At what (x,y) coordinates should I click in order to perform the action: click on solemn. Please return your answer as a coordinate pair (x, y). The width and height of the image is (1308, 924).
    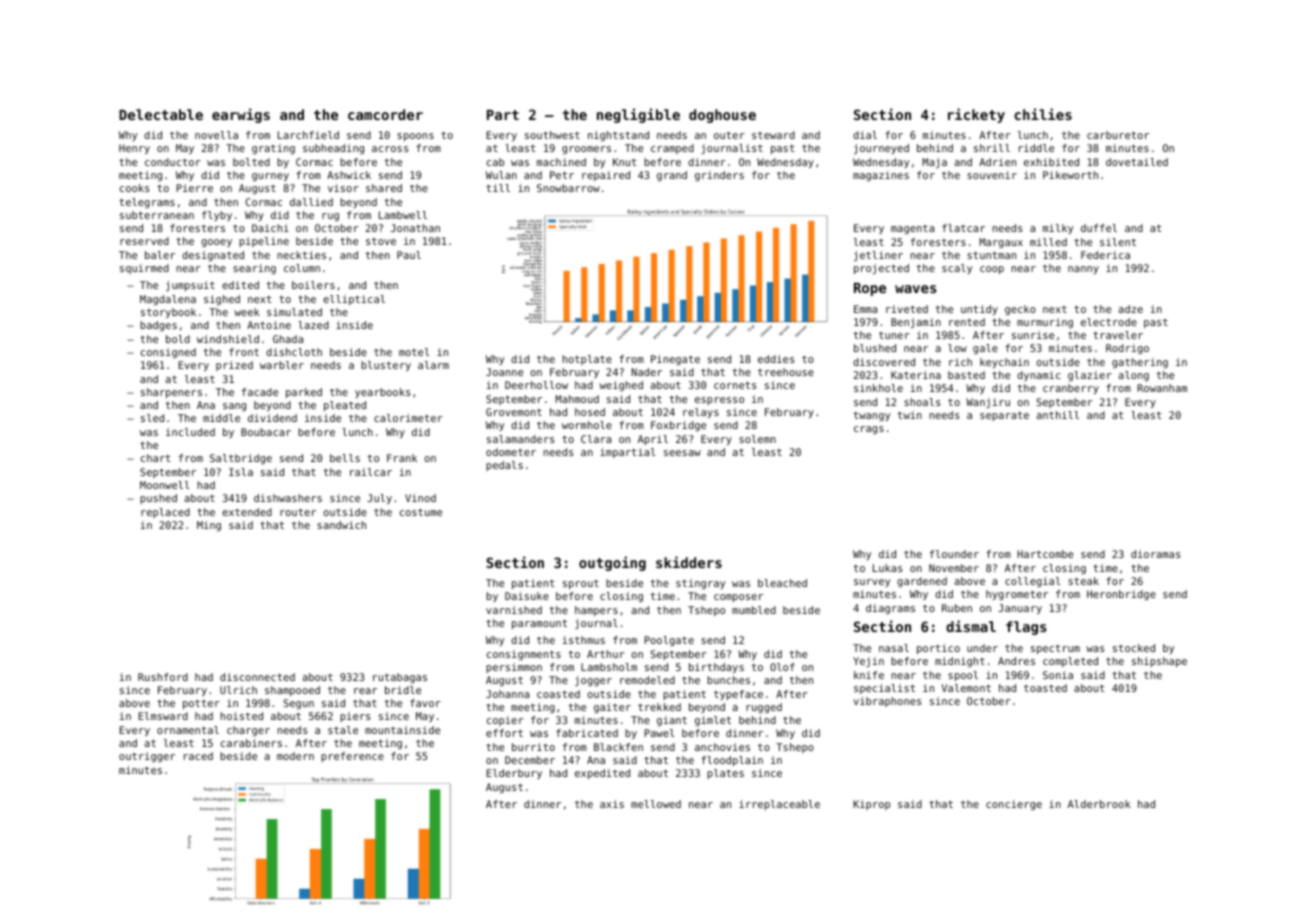
    Looking at the image, I should click on (757, 439).
